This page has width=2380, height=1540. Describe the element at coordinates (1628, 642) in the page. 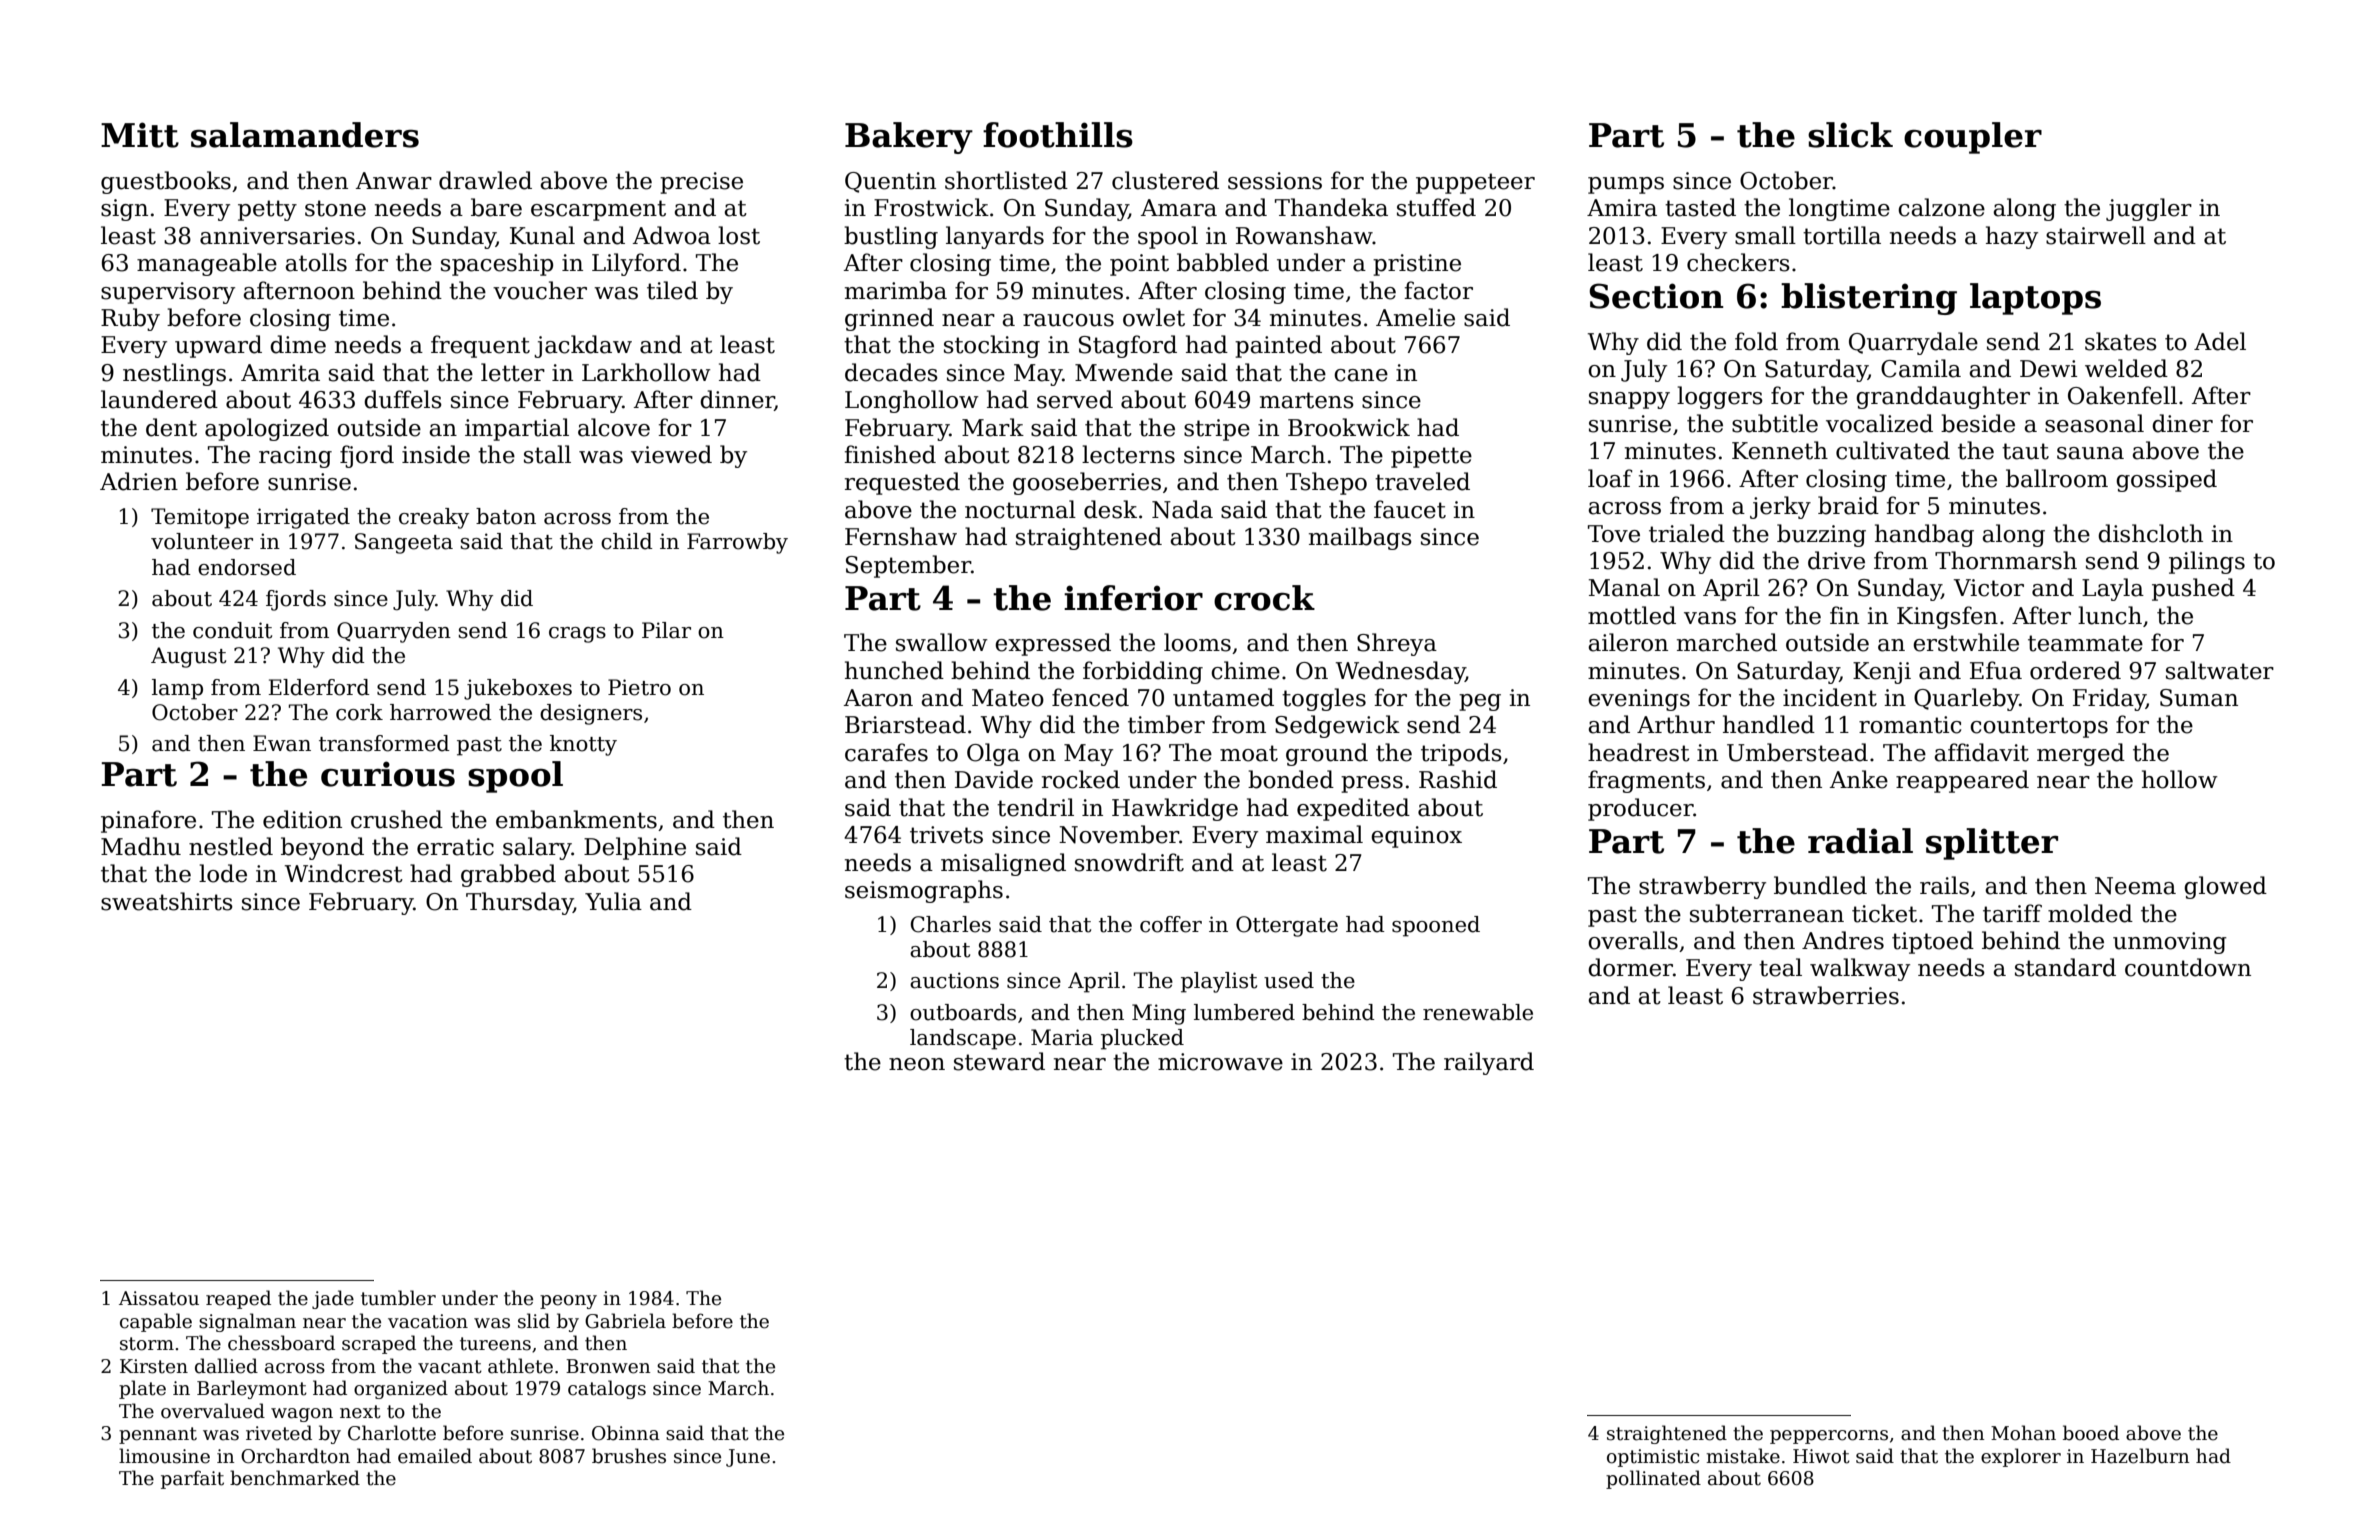

I see `aileron` at that location.
